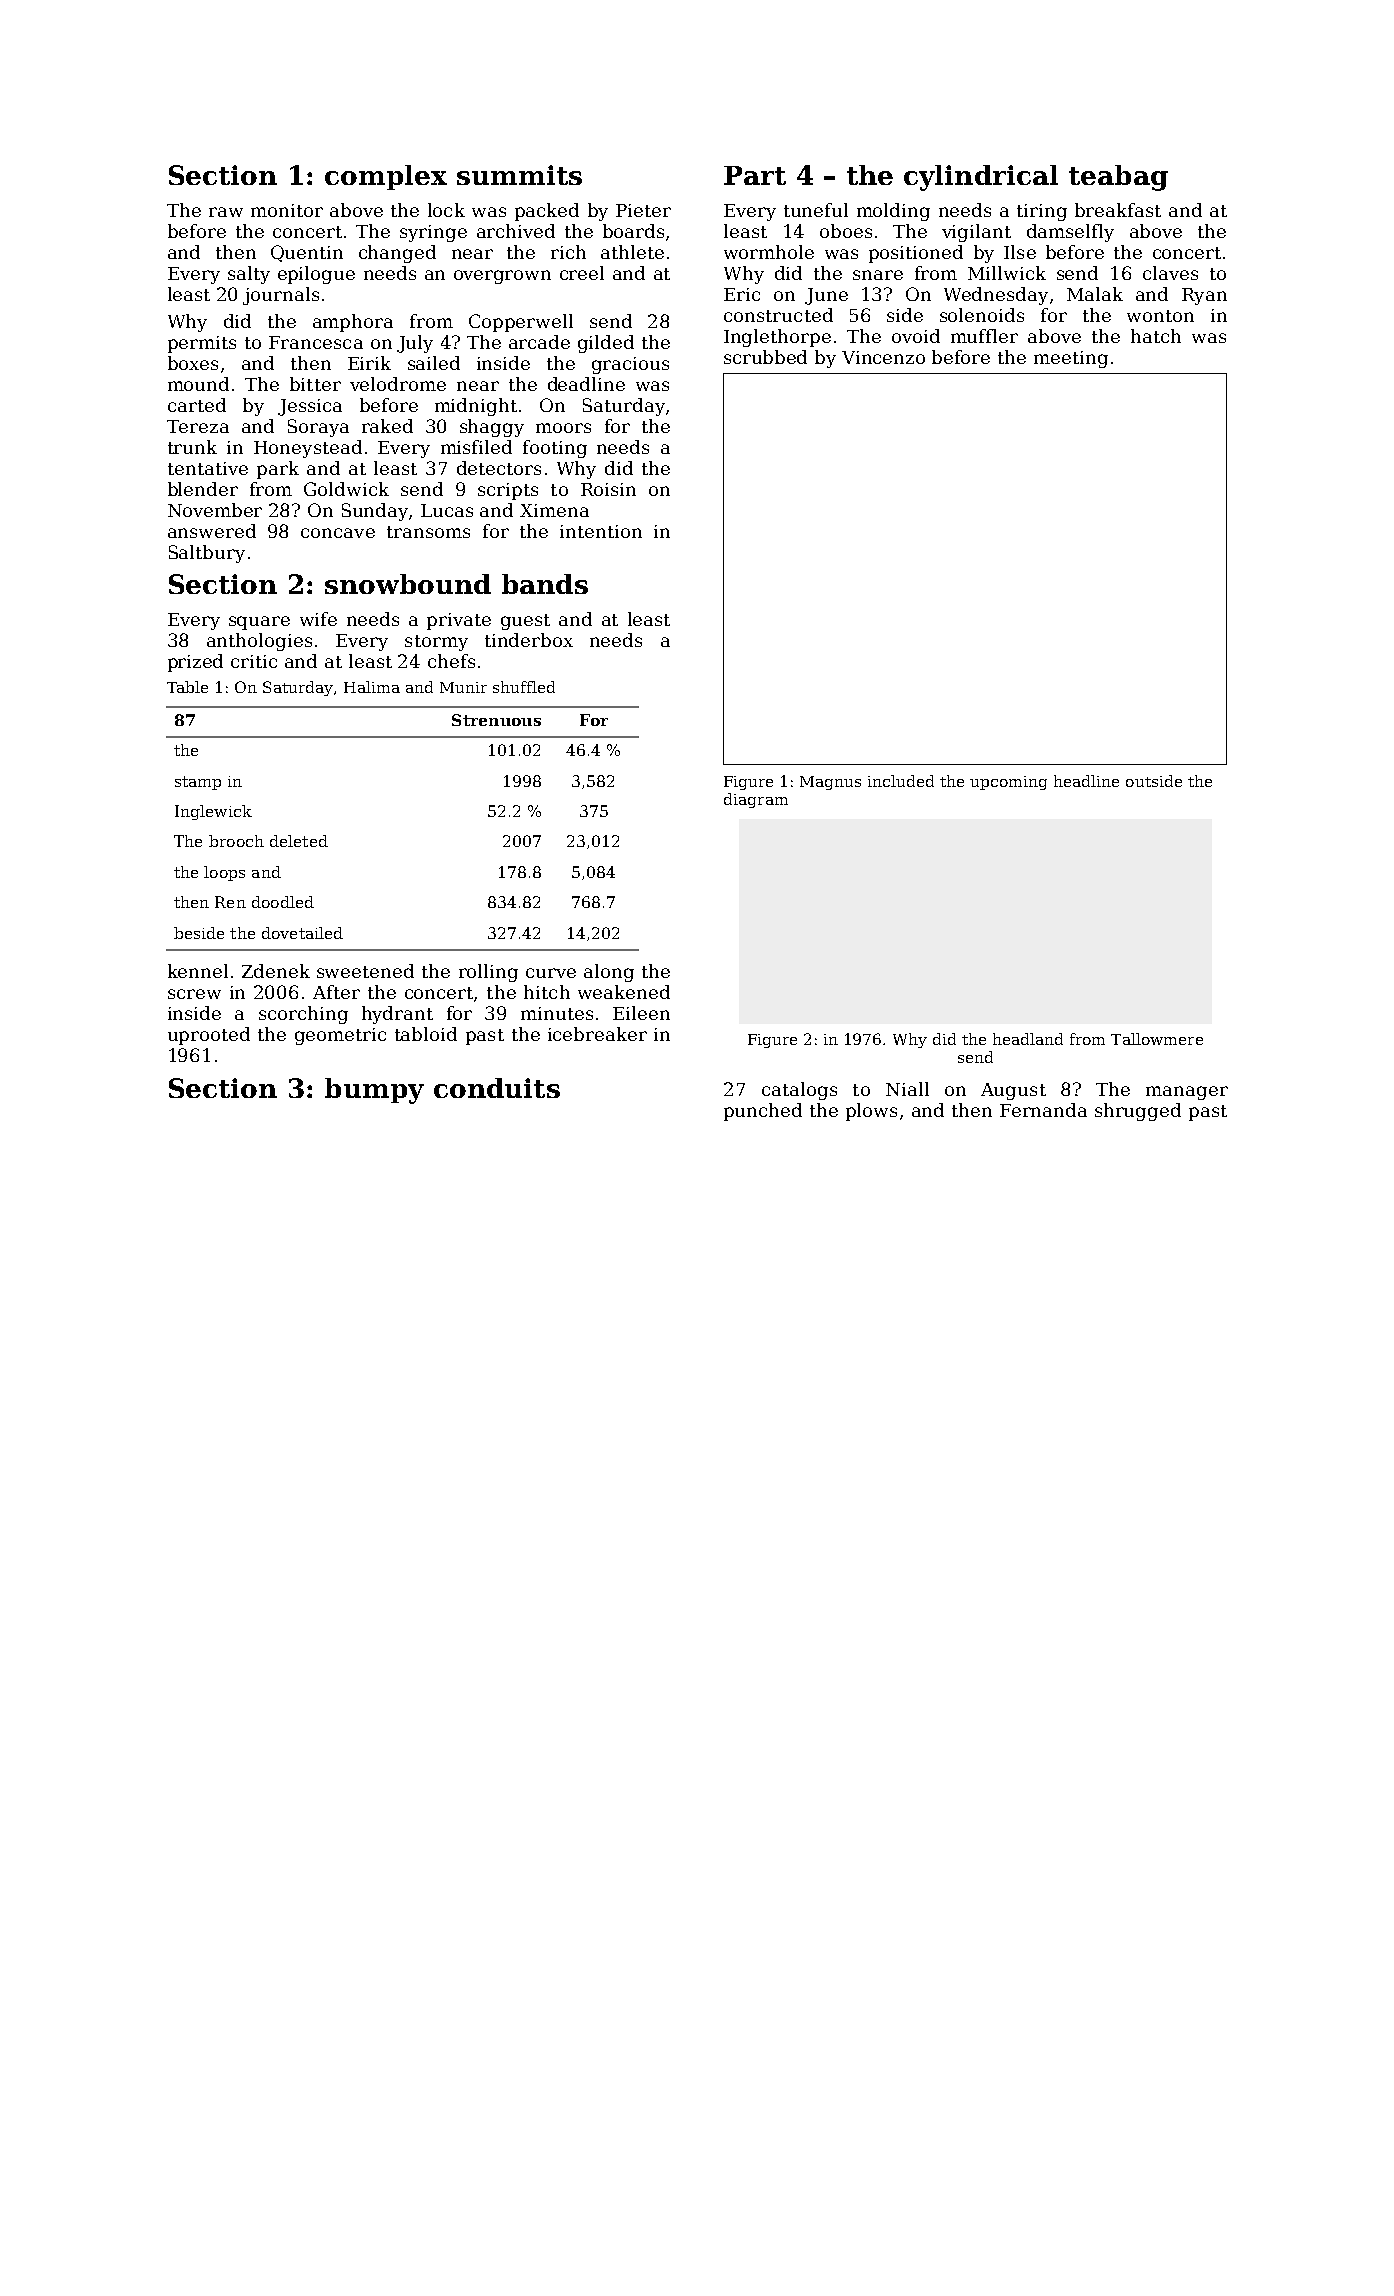  I want to click on stamp, so click(198, 783).
